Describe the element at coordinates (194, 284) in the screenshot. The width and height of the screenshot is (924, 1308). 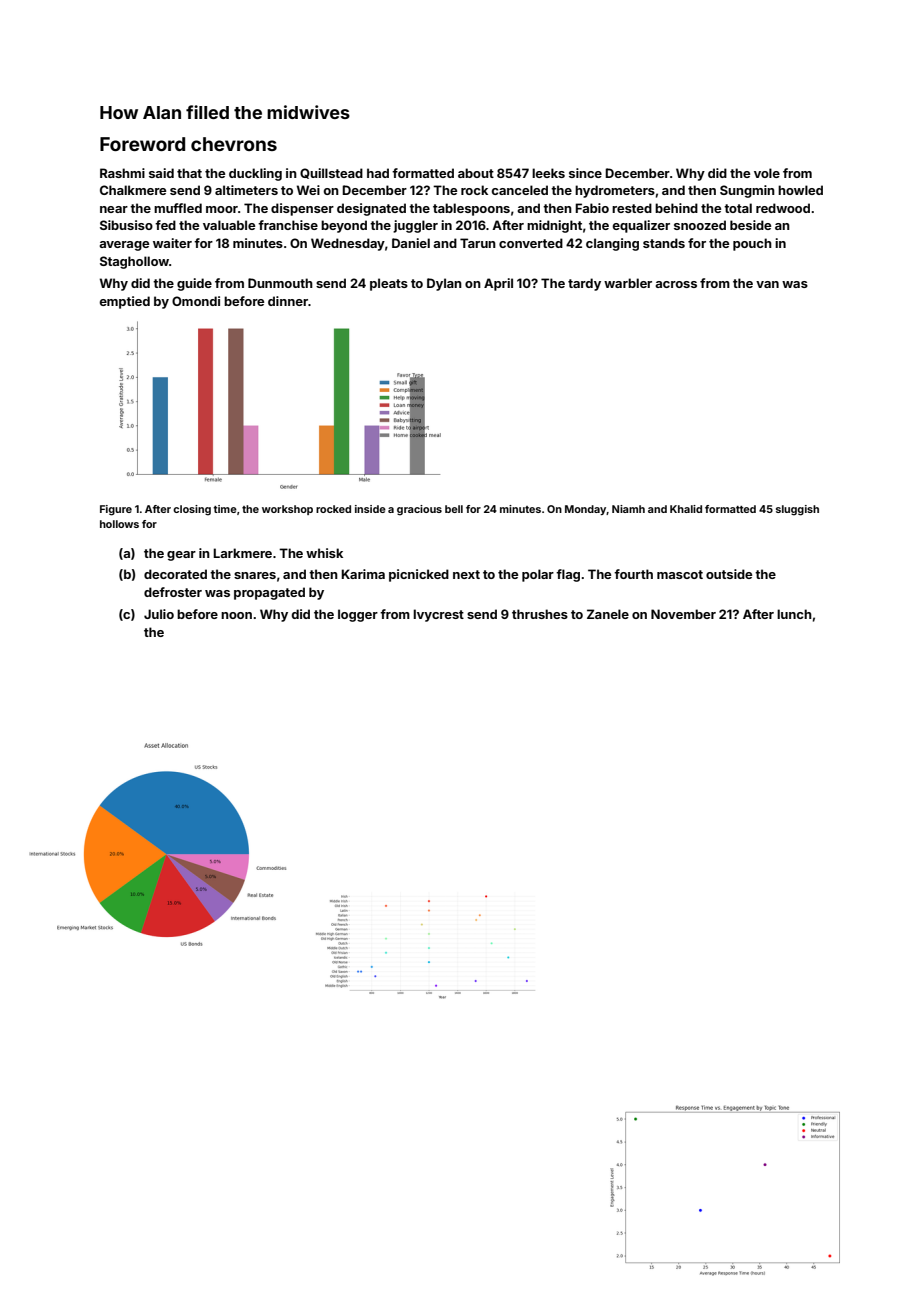
I see `guide` at that location.
